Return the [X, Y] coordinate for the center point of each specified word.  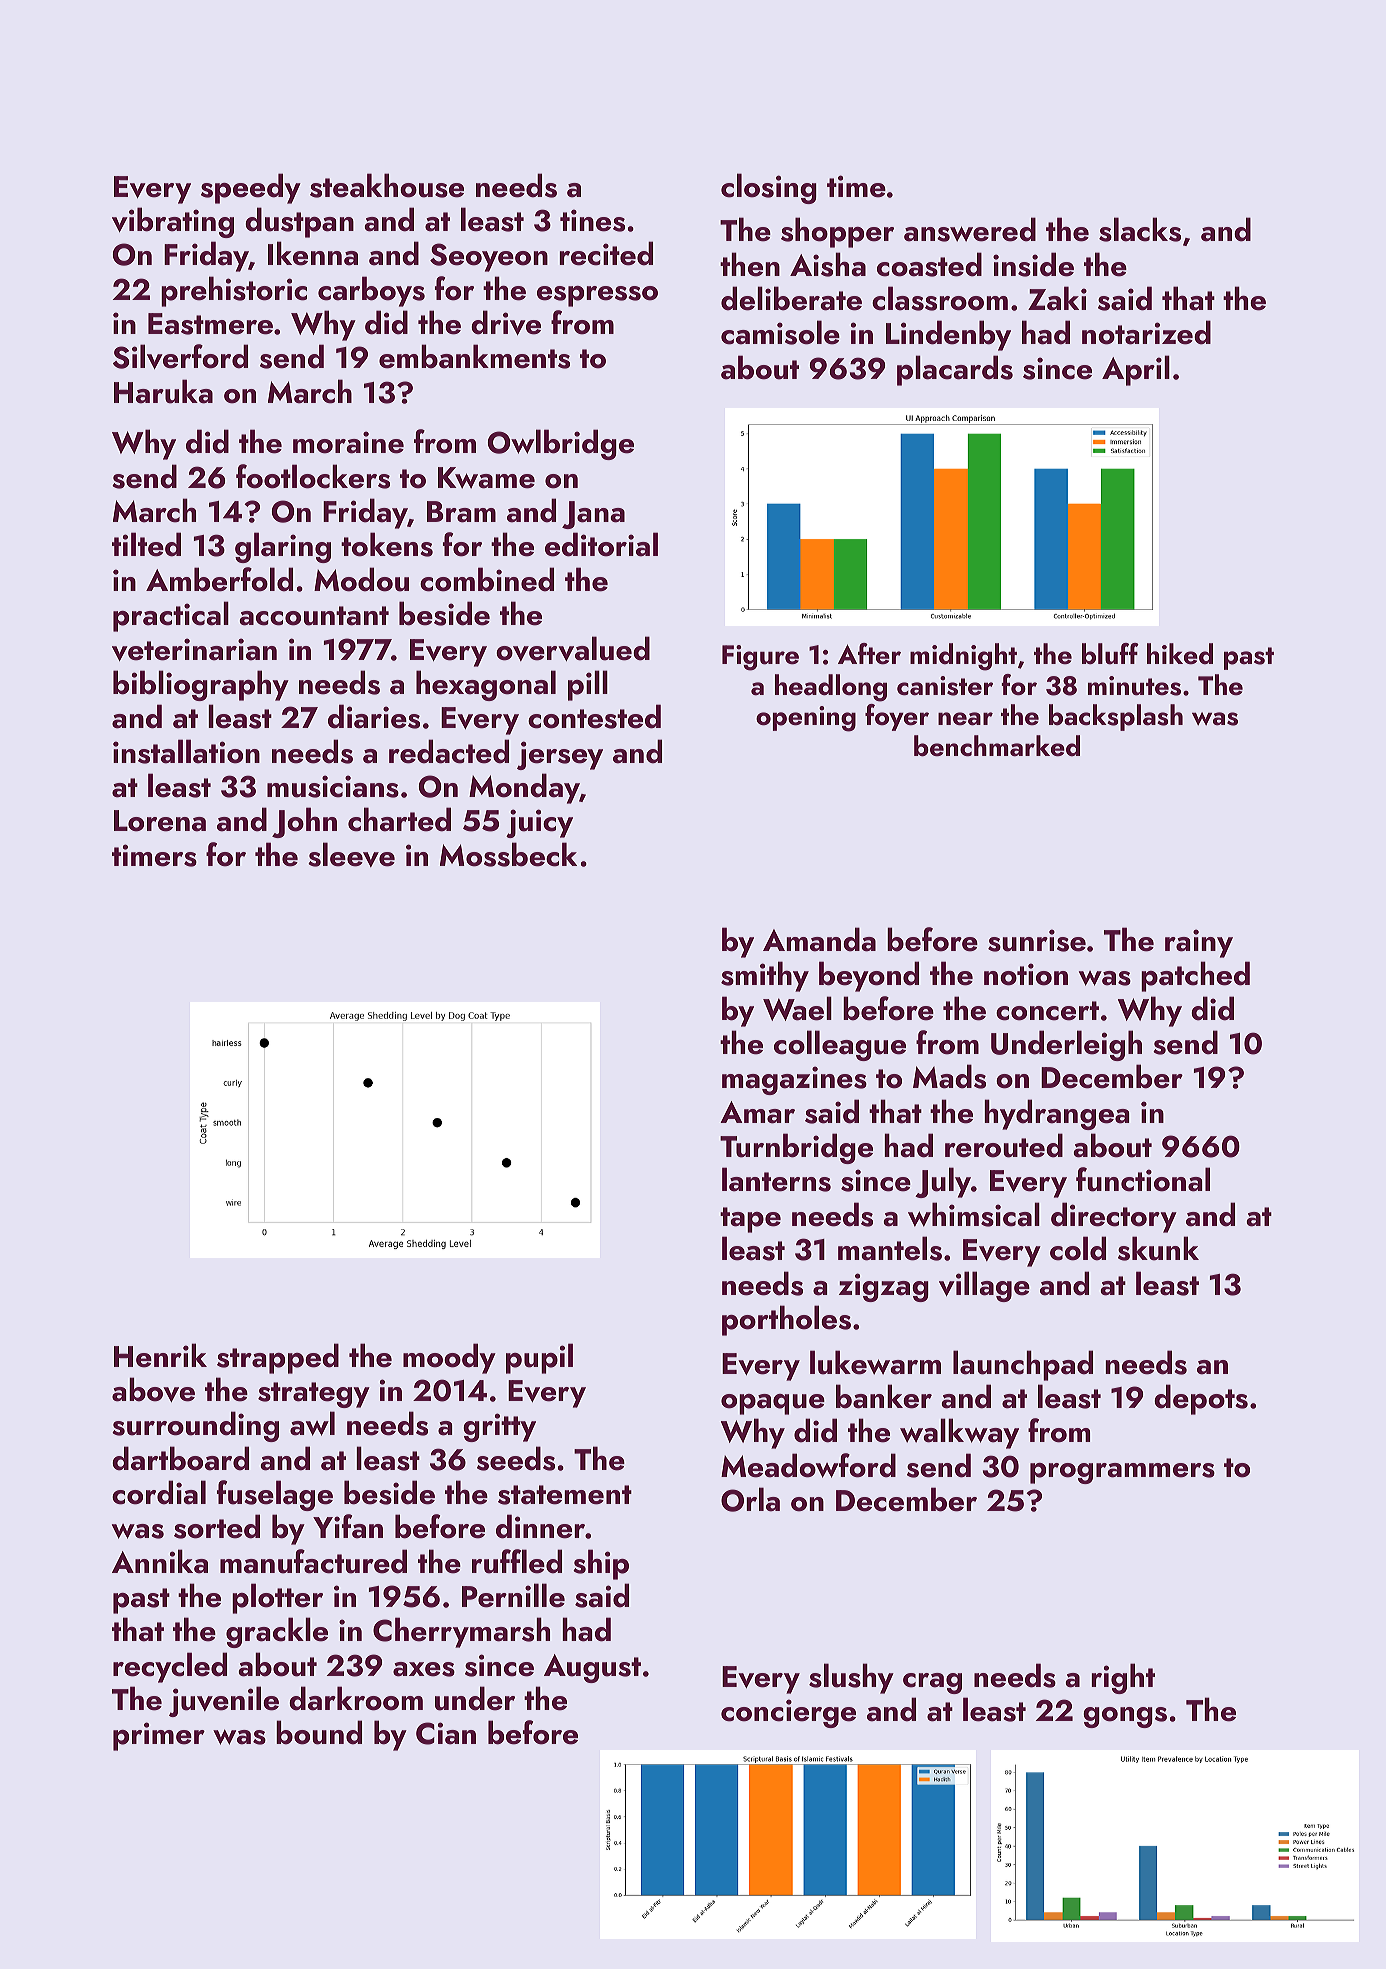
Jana [593, 515]
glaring [283, 547]
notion [1026, 974]
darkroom [356, 1698]
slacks [1140, 229]
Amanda [819, 939]
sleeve [351, 854]
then [750, 264]
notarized [1146, 332]
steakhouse [387, 185]
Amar [757, 1112]
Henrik [160, 1355]
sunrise [1037, 940]
